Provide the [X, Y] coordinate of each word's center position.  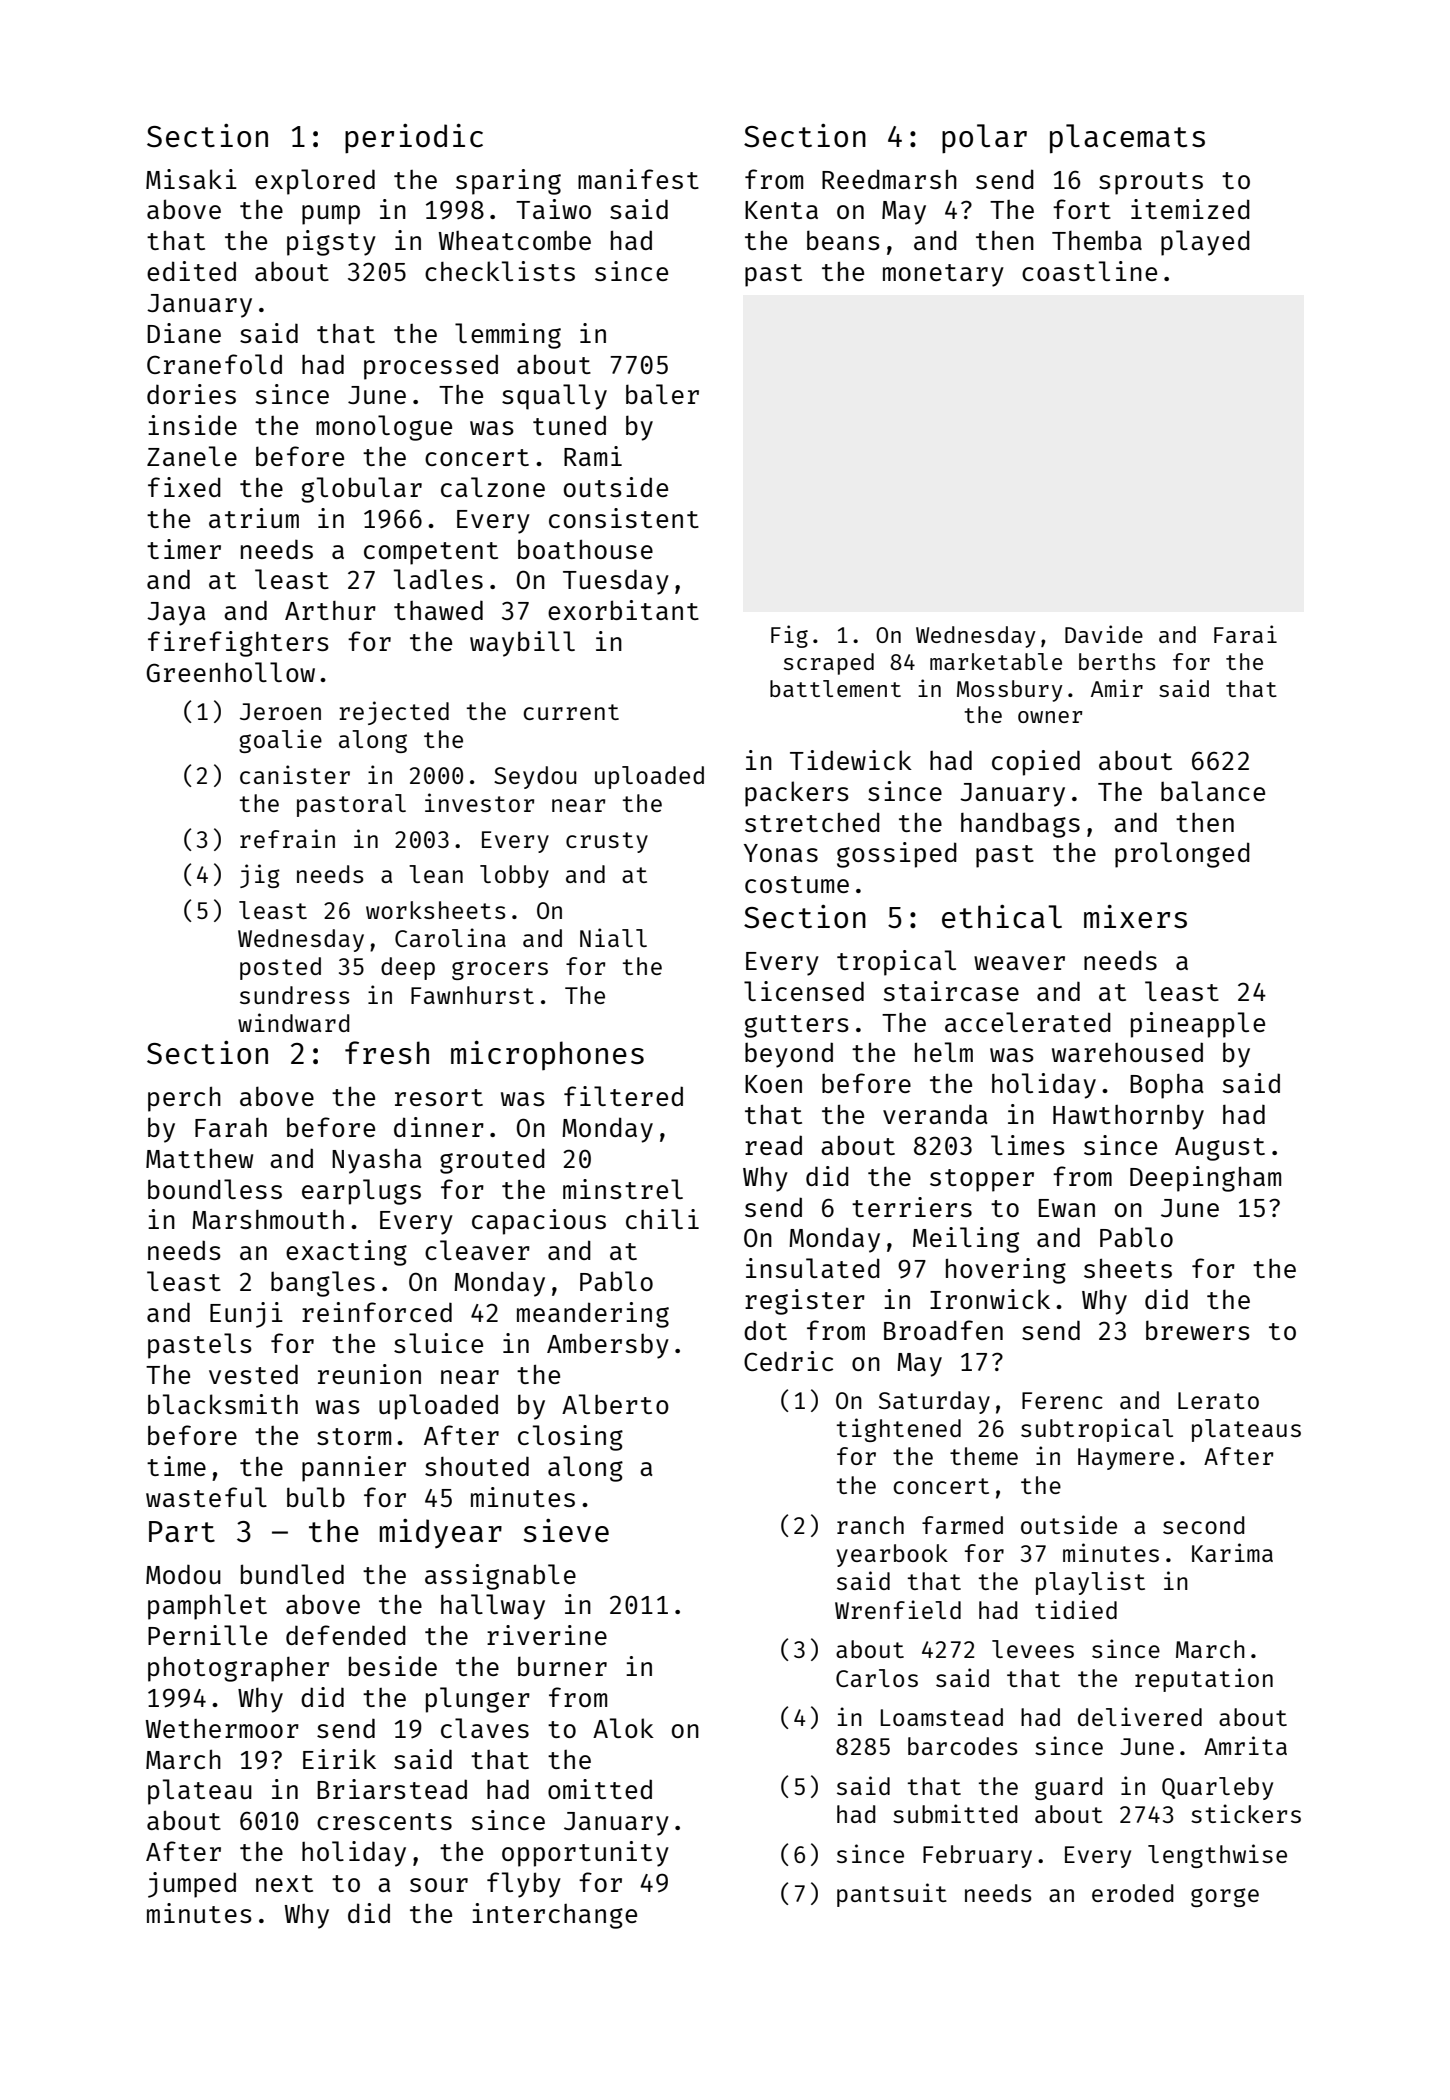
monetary [943, 275]
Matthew [199, 1158]
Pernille [207, 1635]
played [1205, 243]
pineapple [1198, 1025]
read [773, 1145]
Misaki [191, 179]
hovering [1006, 1271]
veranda [935, 1114]
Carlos [877, 1678]
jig [260, 876]
